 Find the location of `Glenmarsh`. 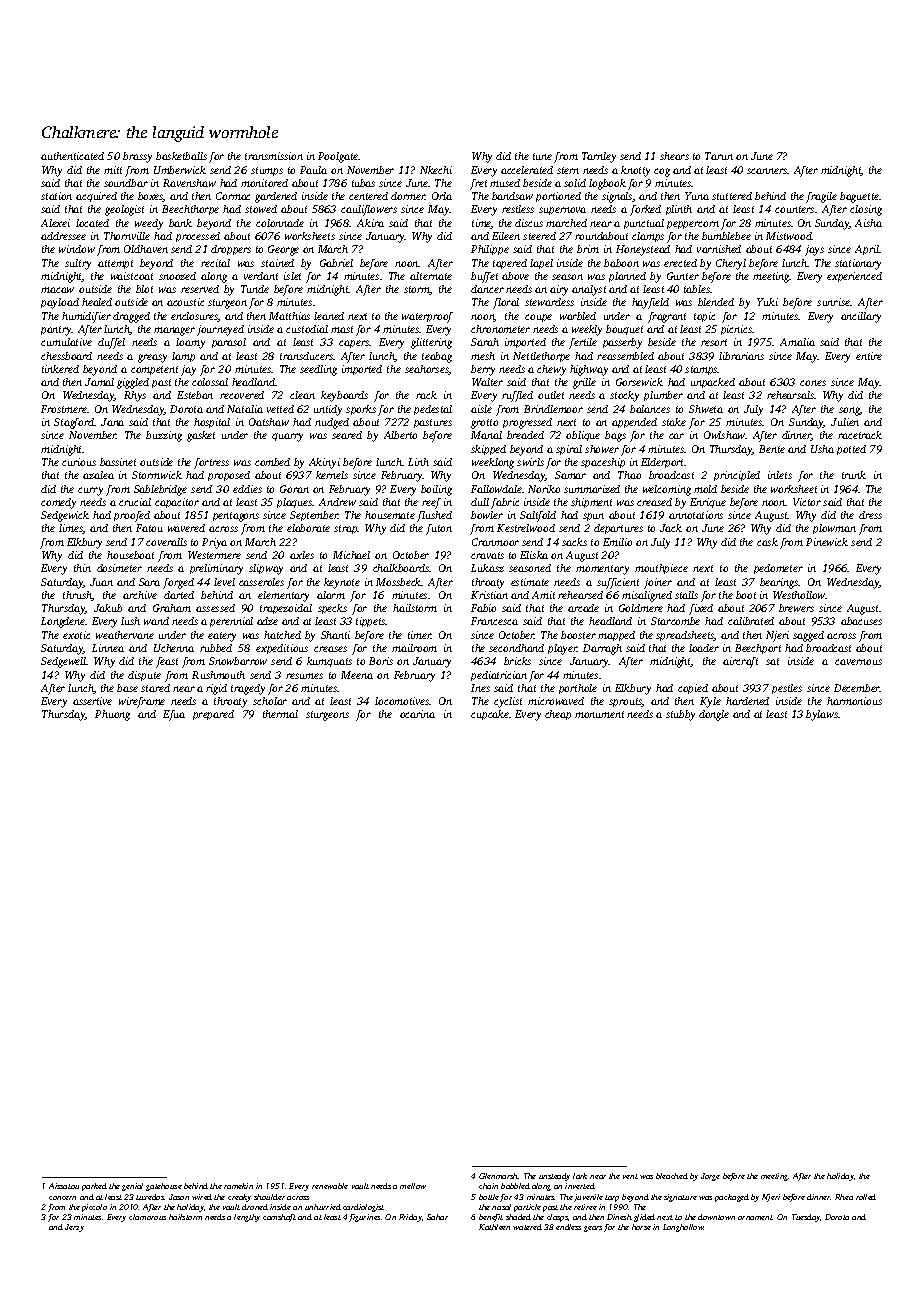

Glenmarsh is located at coordinates (498, 1176).
